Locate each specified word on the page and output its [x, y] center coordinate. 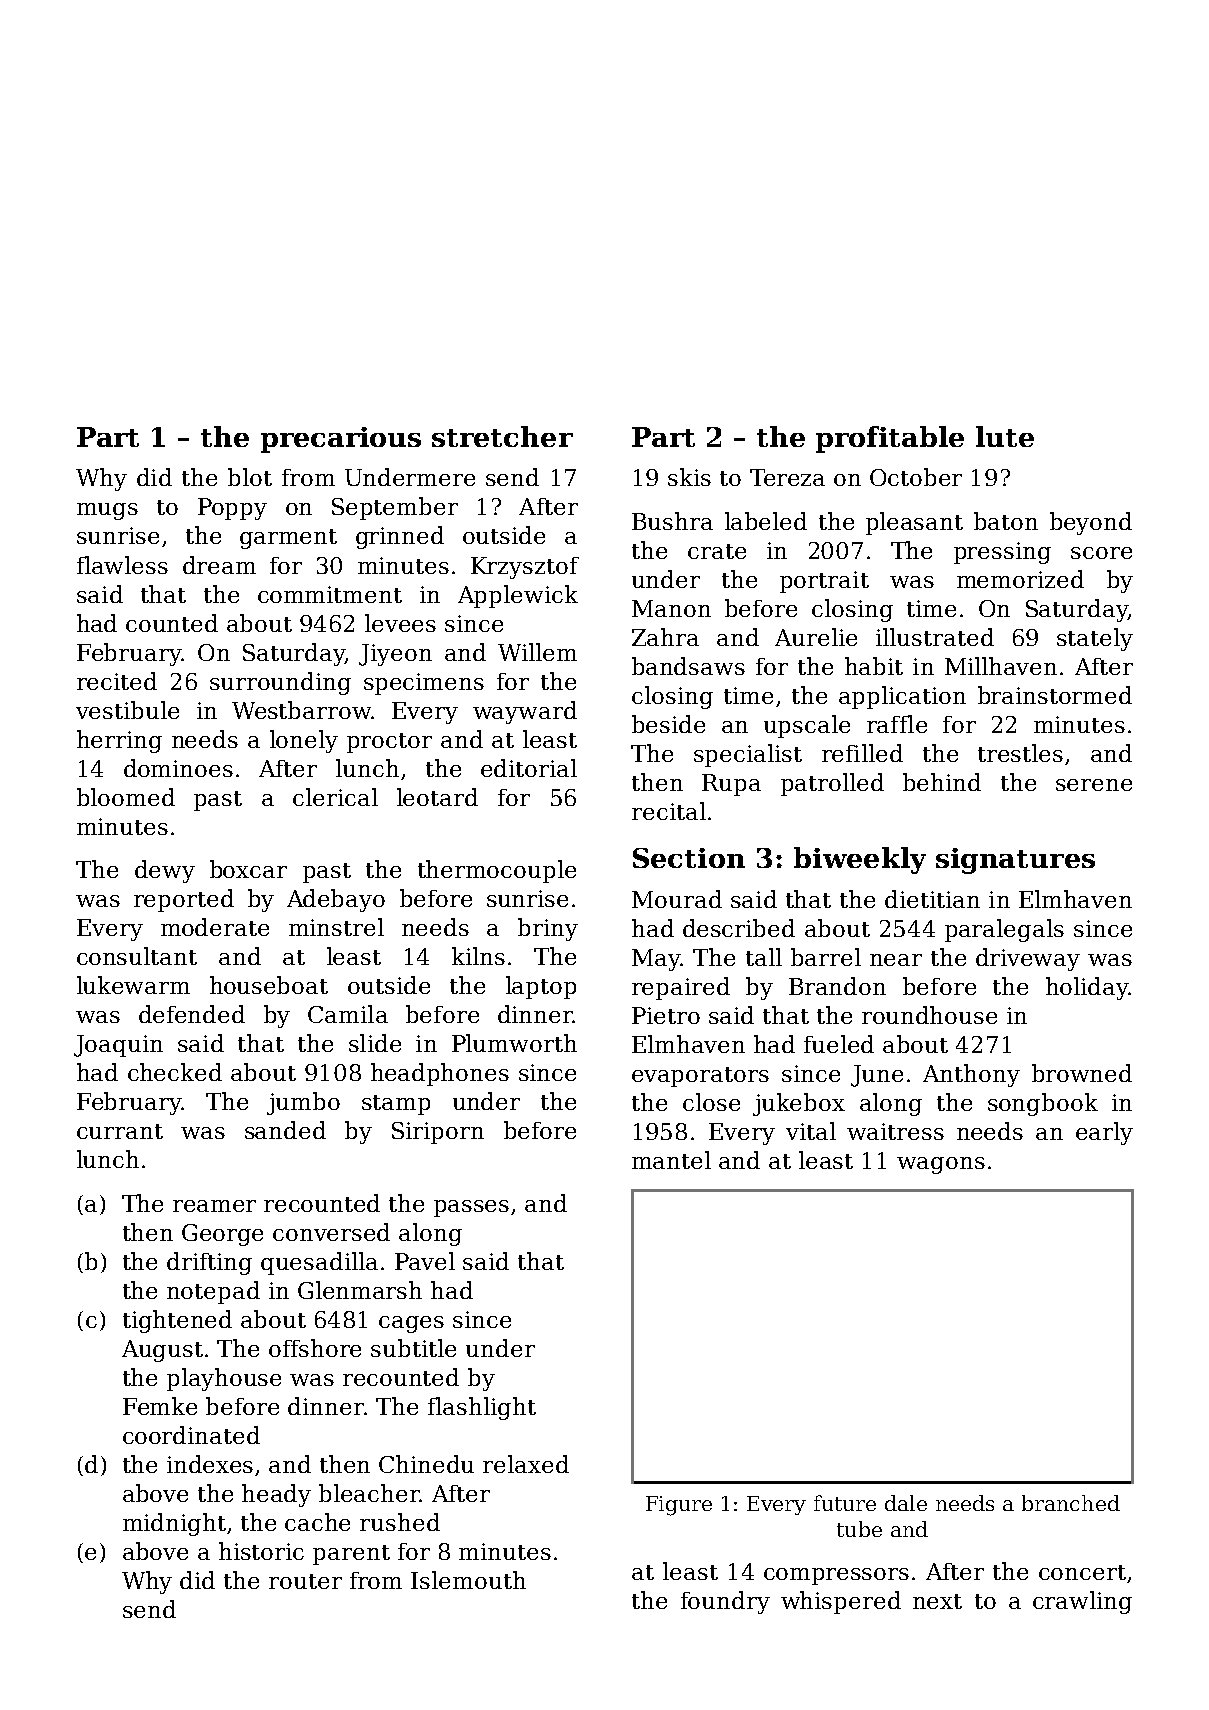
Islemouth [468, 1580]
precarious [341, 440]
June [877, 1076]
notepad [213, 1292]
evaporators [700, 1077]
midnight [174, 1524]
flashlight [482, 1408]
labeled [766, 521]
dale [906, 1503]
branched [1071, 1503]
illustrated [935, 637]
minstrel [336, 927]
